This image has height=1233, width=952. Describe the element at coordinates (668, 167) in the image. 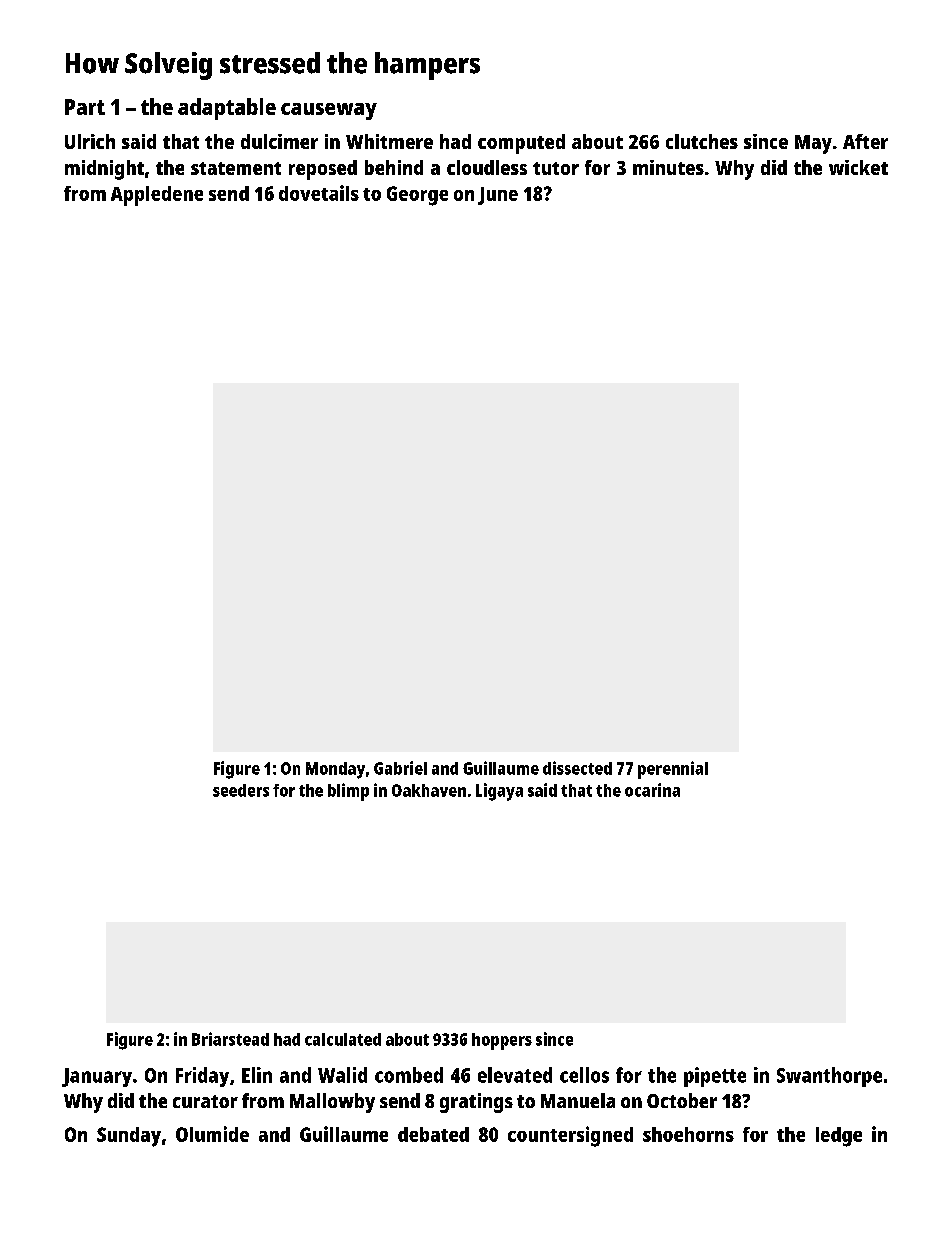

I see `minutes` at that location.
